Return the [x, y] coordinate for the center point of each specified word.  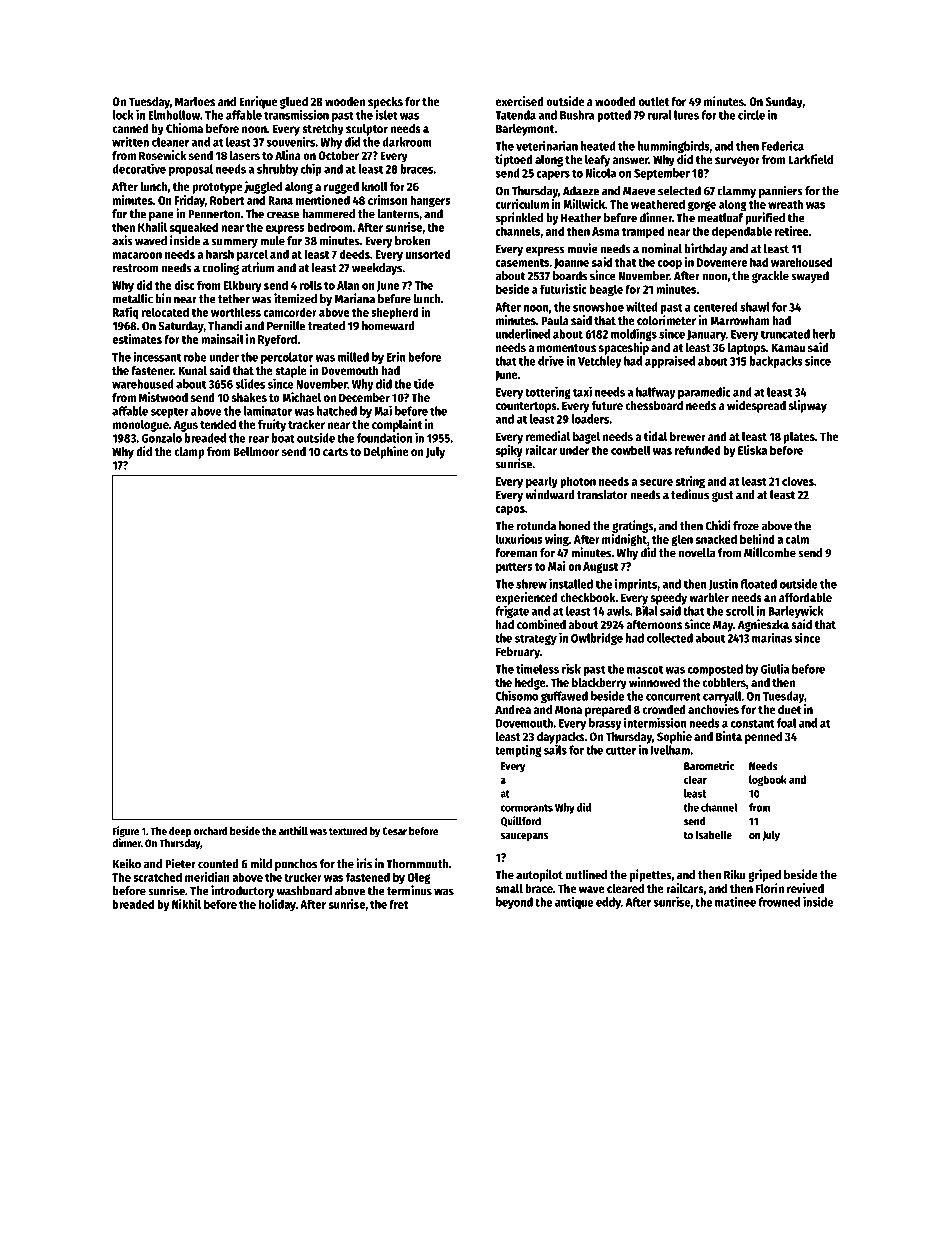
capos [510, 511]
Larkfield [810, 159]
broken [412, 241]
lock [123, 115]
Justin [723, 584]
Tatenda [515, 115]
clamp [189, 453]
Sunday [784, 103]
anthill [293, 830]
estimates [137, 339]
